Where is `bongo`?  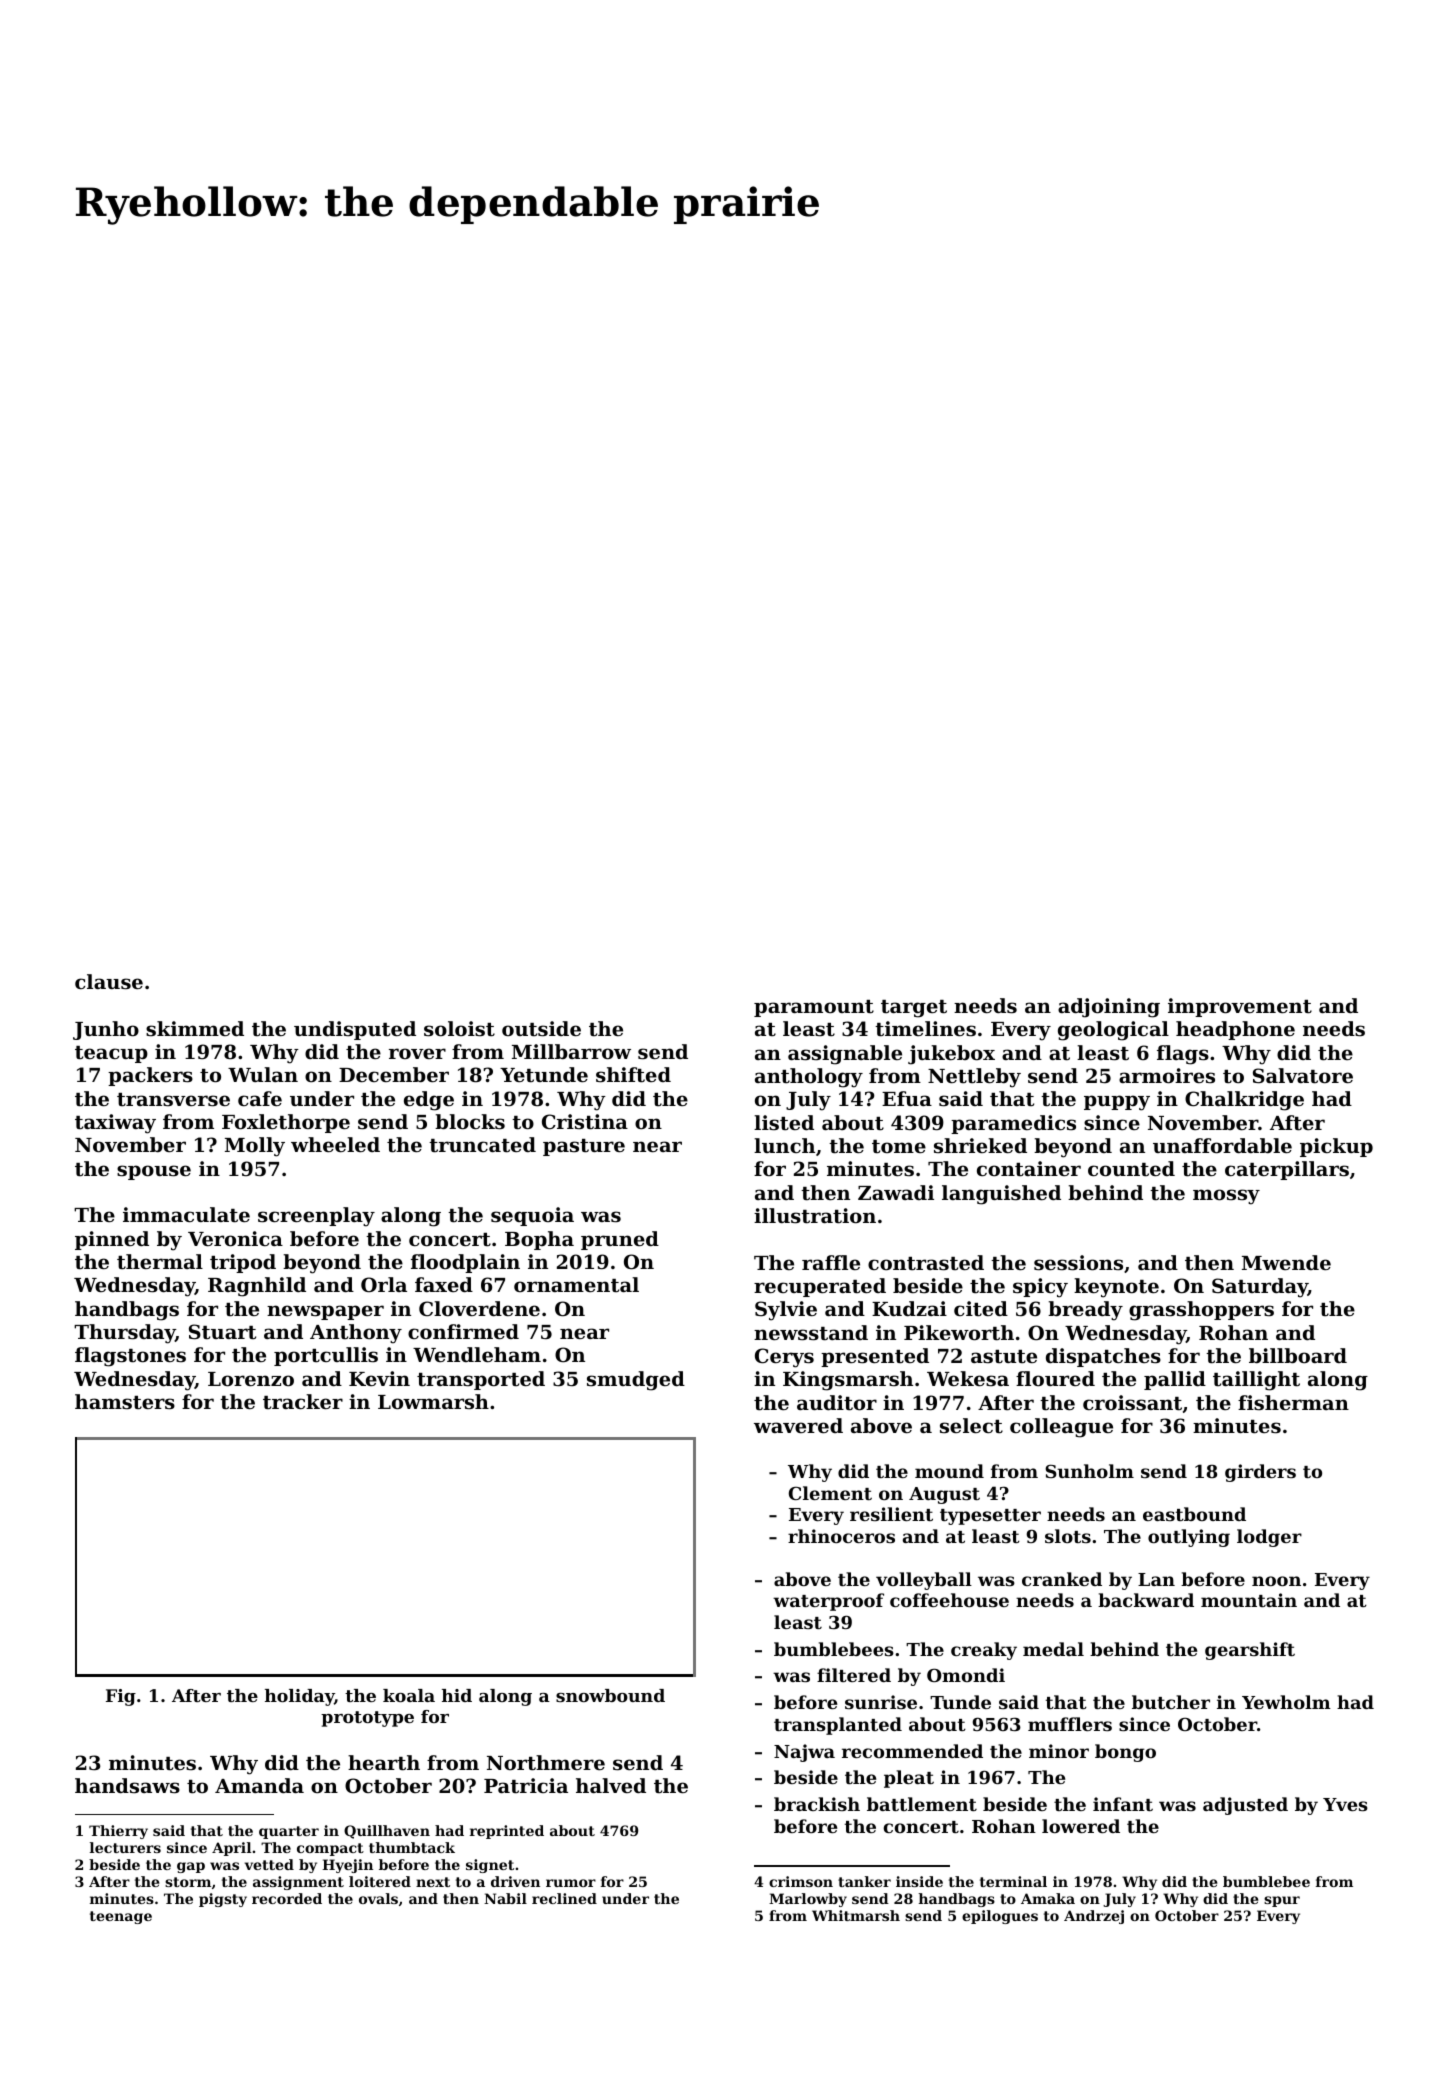 bongo is located at coordinates (1125, 1753).
